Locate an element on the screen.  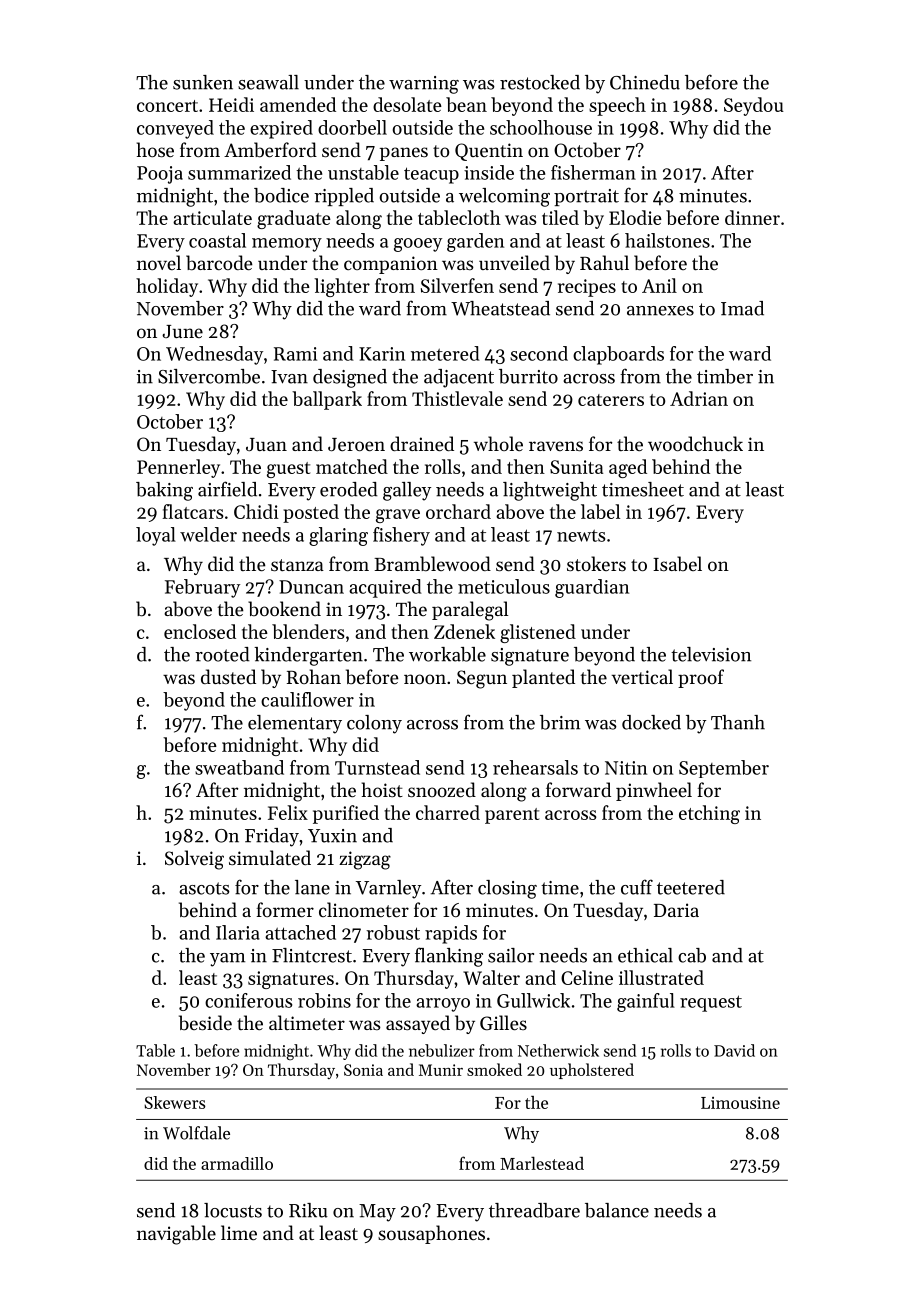
docked is located at coordinates (651, 722).
